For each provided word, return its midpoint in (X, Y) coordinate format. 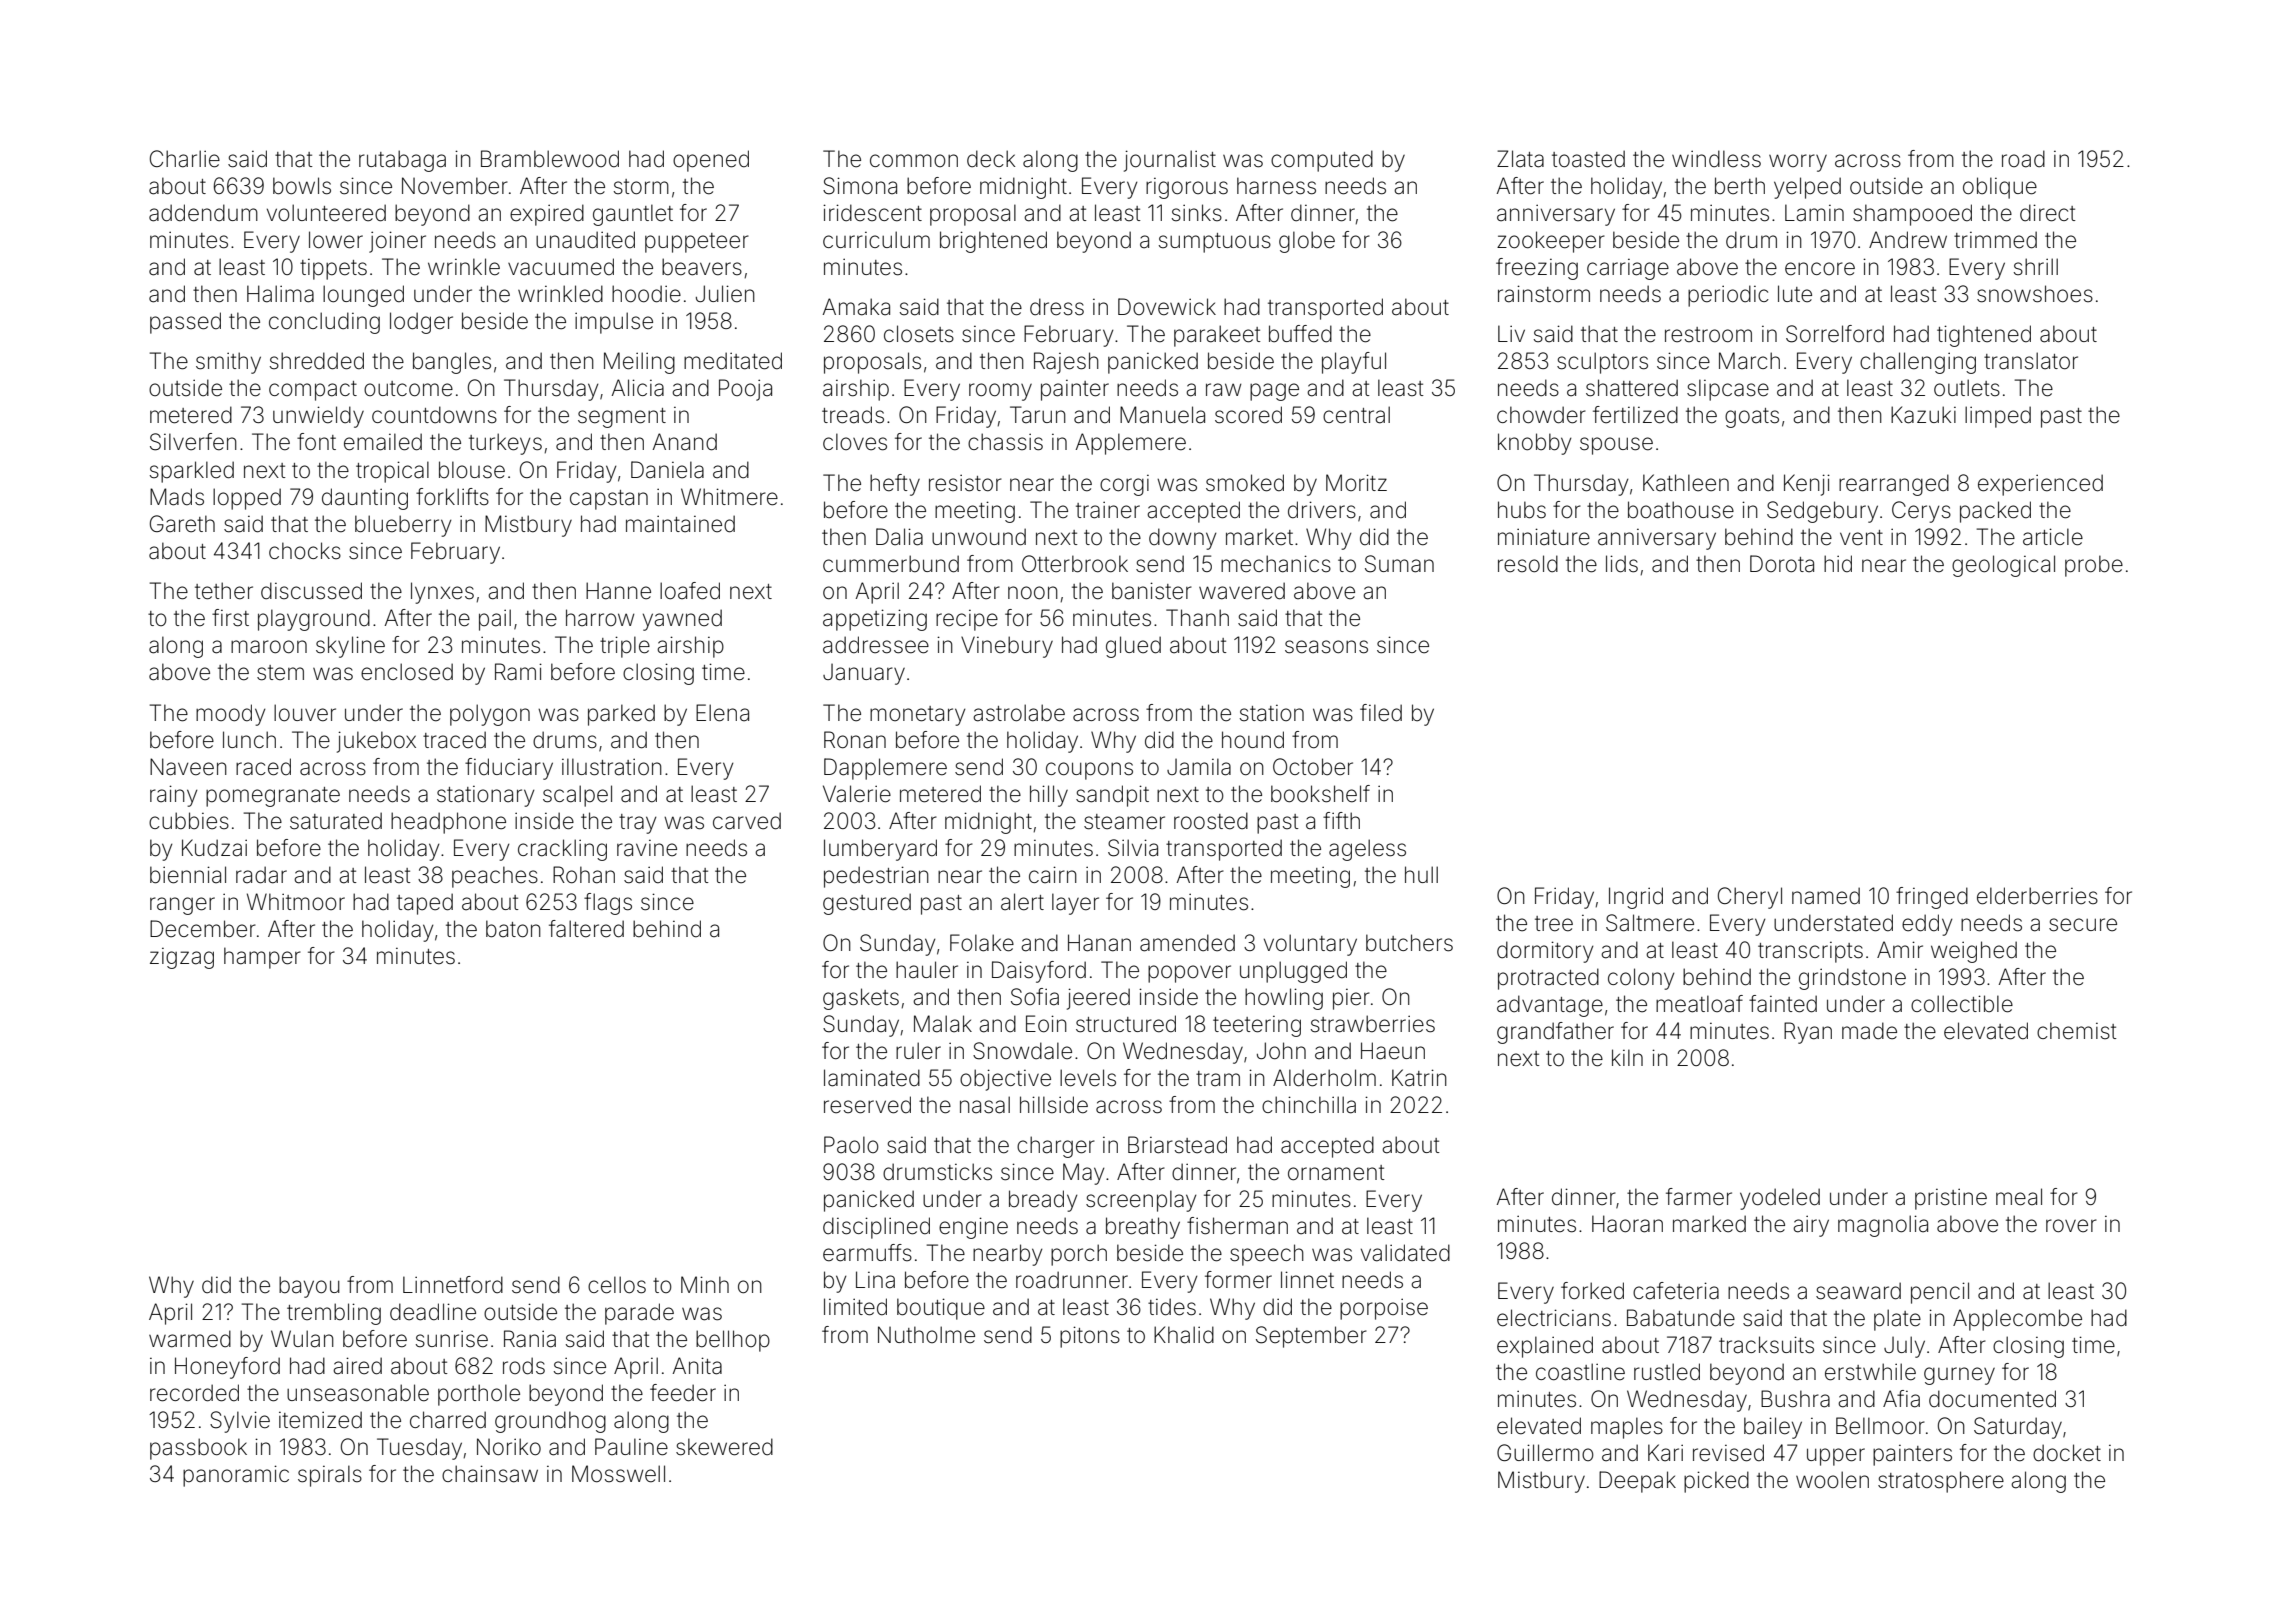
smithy (228, 363)
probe (2094, 566)
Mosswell (618, 1474)
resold (1528, 564)
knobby (1535, 444)
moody (231, 715)
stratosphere (1941, 1482)
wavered (1242, 591)
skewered (724, 1447)
